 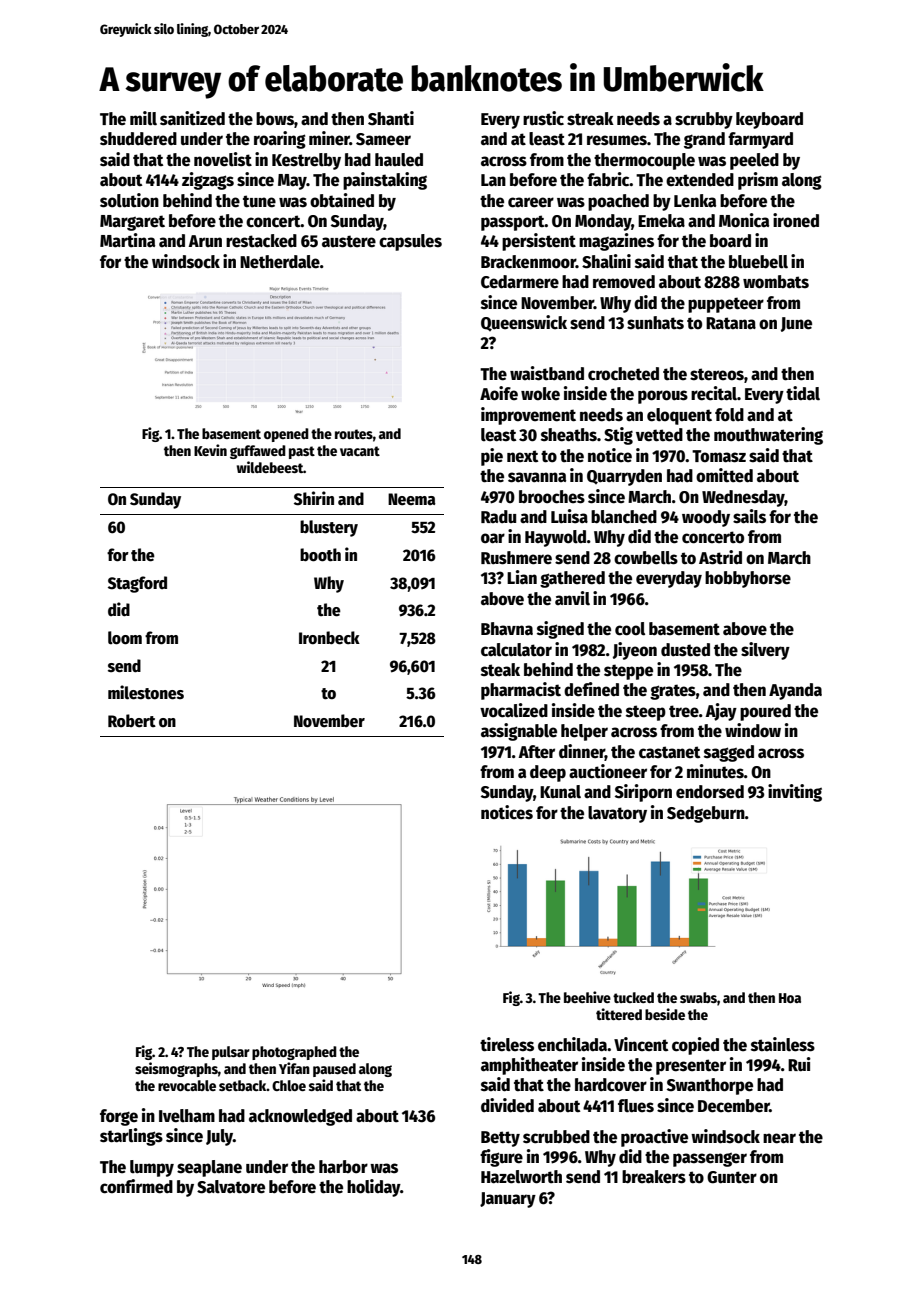 What do you see at coordinates (192, 118) in the page?
I see `sanitized` at bounding box center [192, 118].
